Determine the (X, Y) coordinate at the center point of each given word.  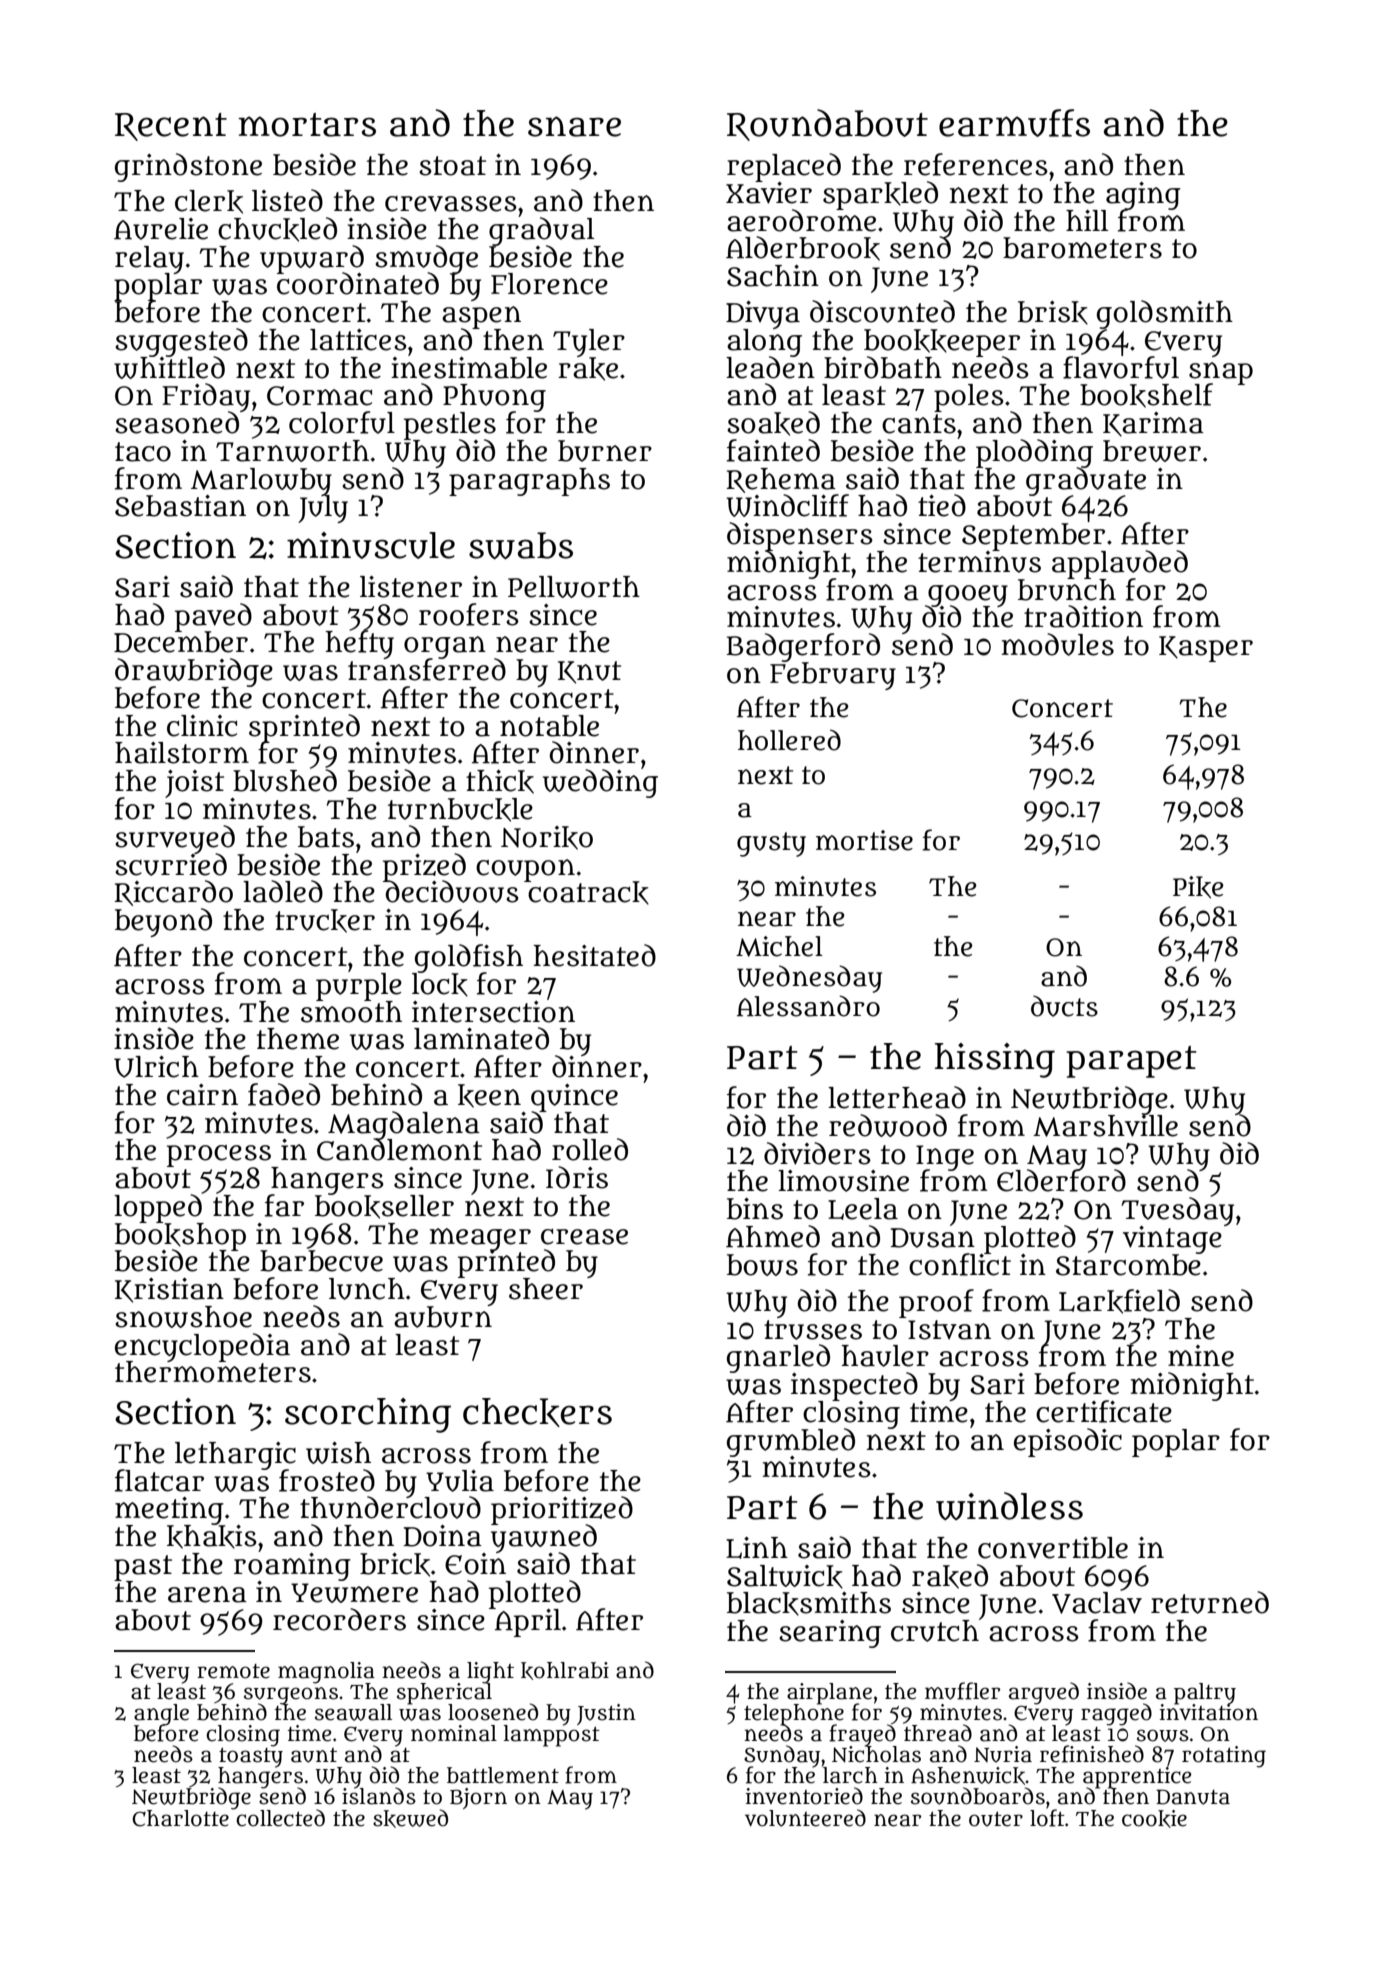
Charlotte (180, 1818)
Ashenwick (968, 1776)
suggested (181, 342)
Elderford (1061, 1181)
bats (326, 837)
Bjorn (478, 1798)
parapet (1131, 1062)
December (181, 642)
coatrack (587, 893)
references (976, 164)
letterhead (897, 1097)
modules (1058, 644)
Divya (763, 315)
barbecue (321, 1261)
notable (549, 726)
